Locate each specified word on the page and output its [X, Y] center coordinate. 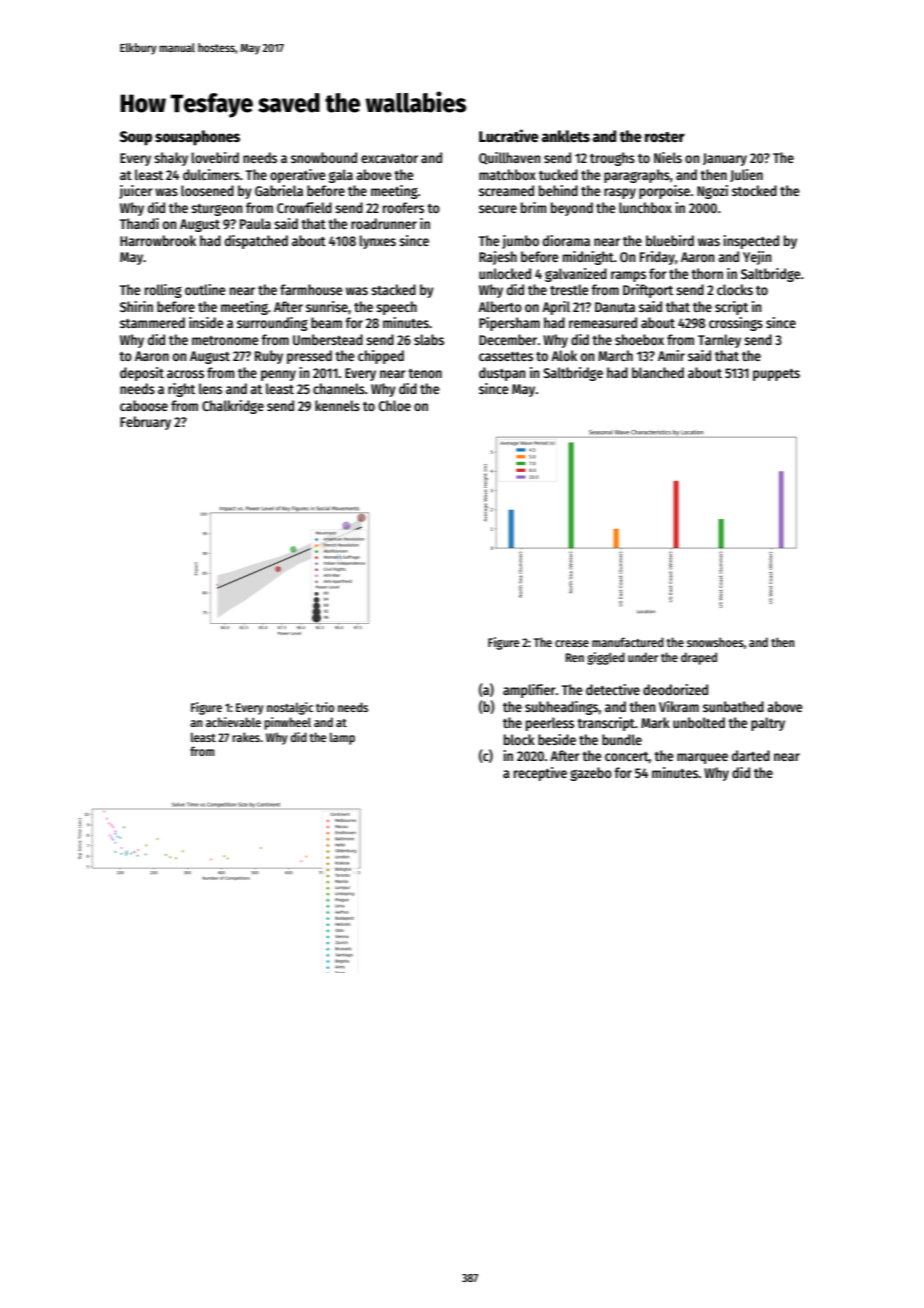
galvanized [576, 275]
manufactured [628, 642]
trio [325, 707]
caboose [144, 405]
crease [572, 643]
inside [206, 322]
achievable [233, 722]
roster [665, 137]
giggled [606, 658]
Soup [136, 138]
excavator [389, 158]
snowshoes [715, 642]
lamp [342, 739]
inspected [751, 242]
